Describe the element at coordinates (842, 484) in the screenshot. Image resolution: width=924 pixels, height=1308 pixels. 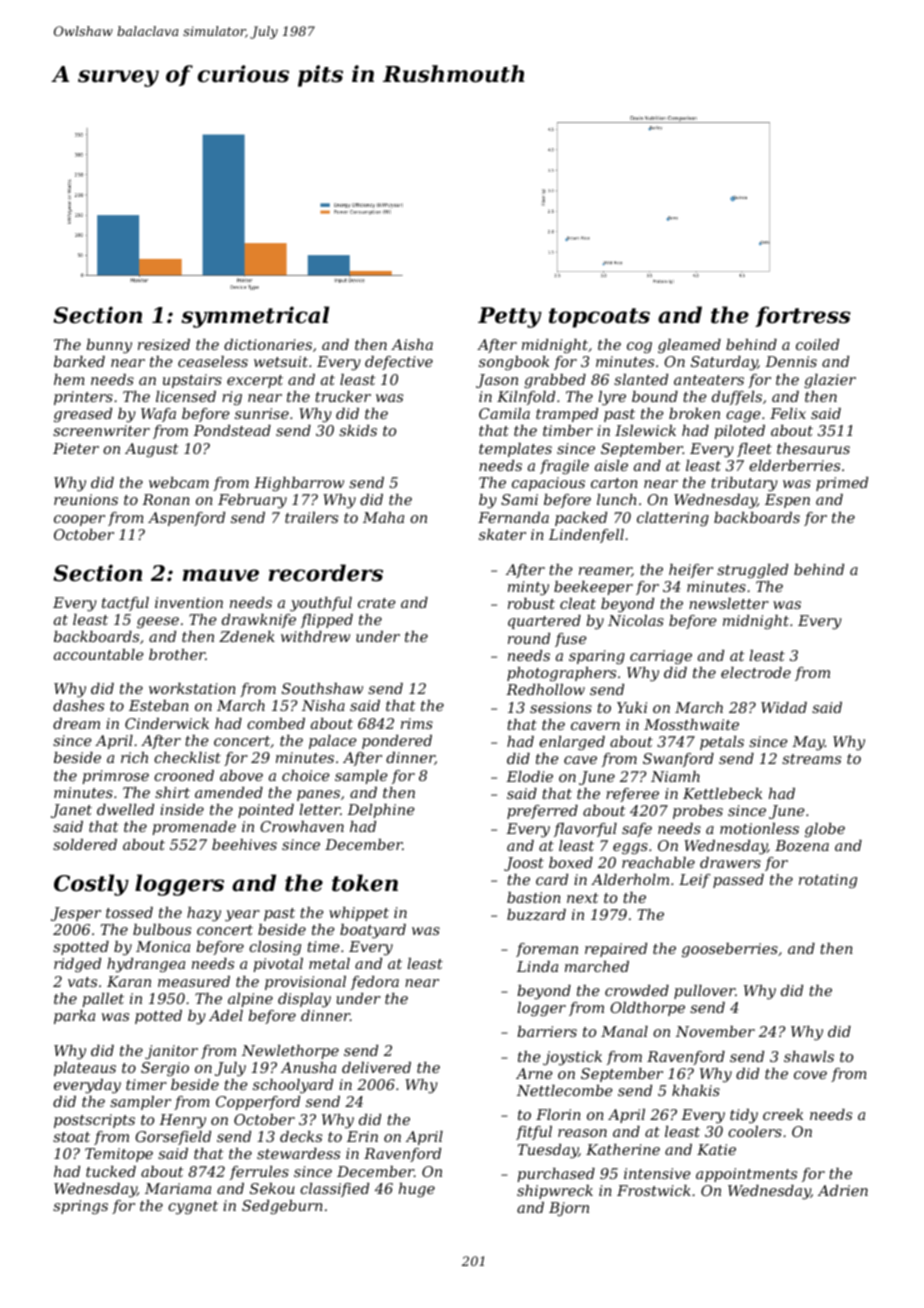
I see `primed` at that location.
